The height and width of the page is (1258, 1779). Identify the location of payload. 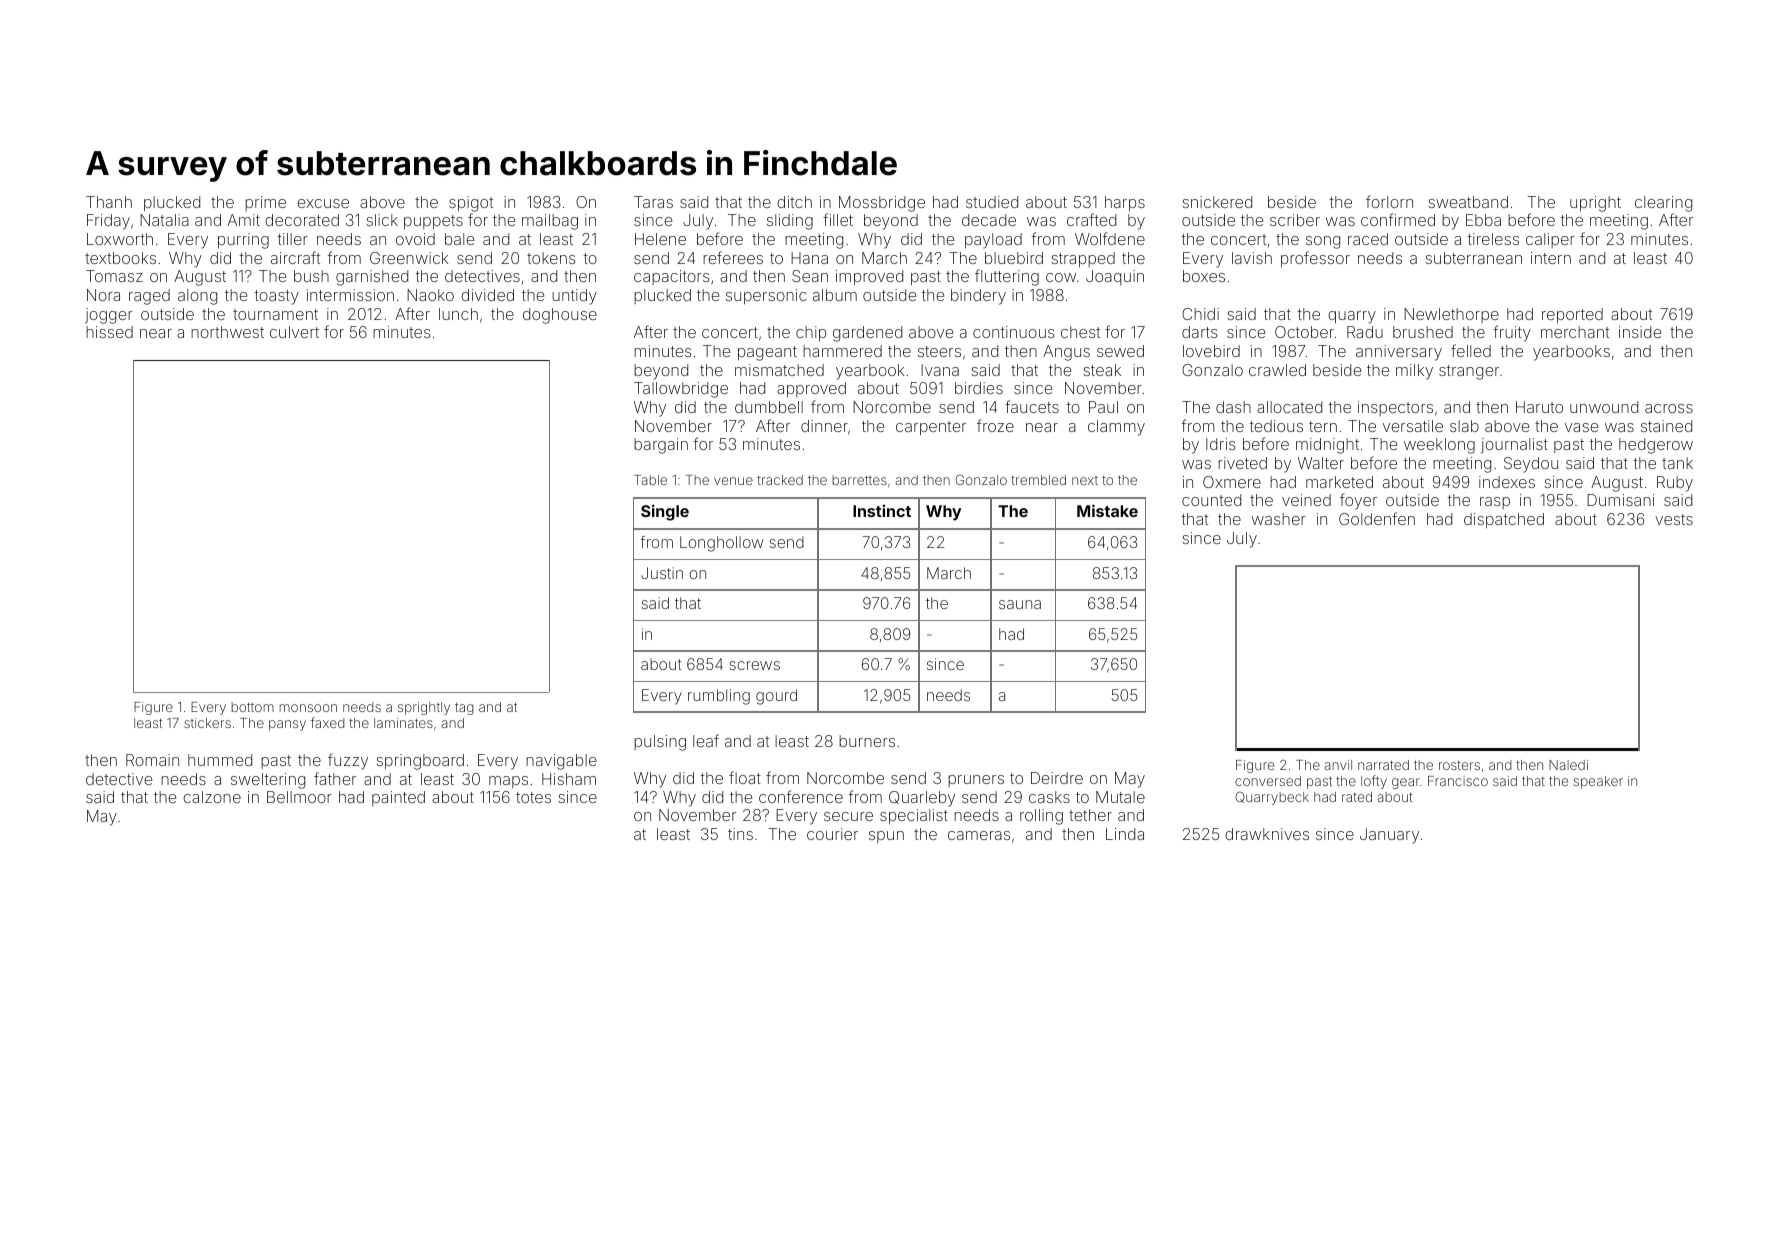
(993, 241).
